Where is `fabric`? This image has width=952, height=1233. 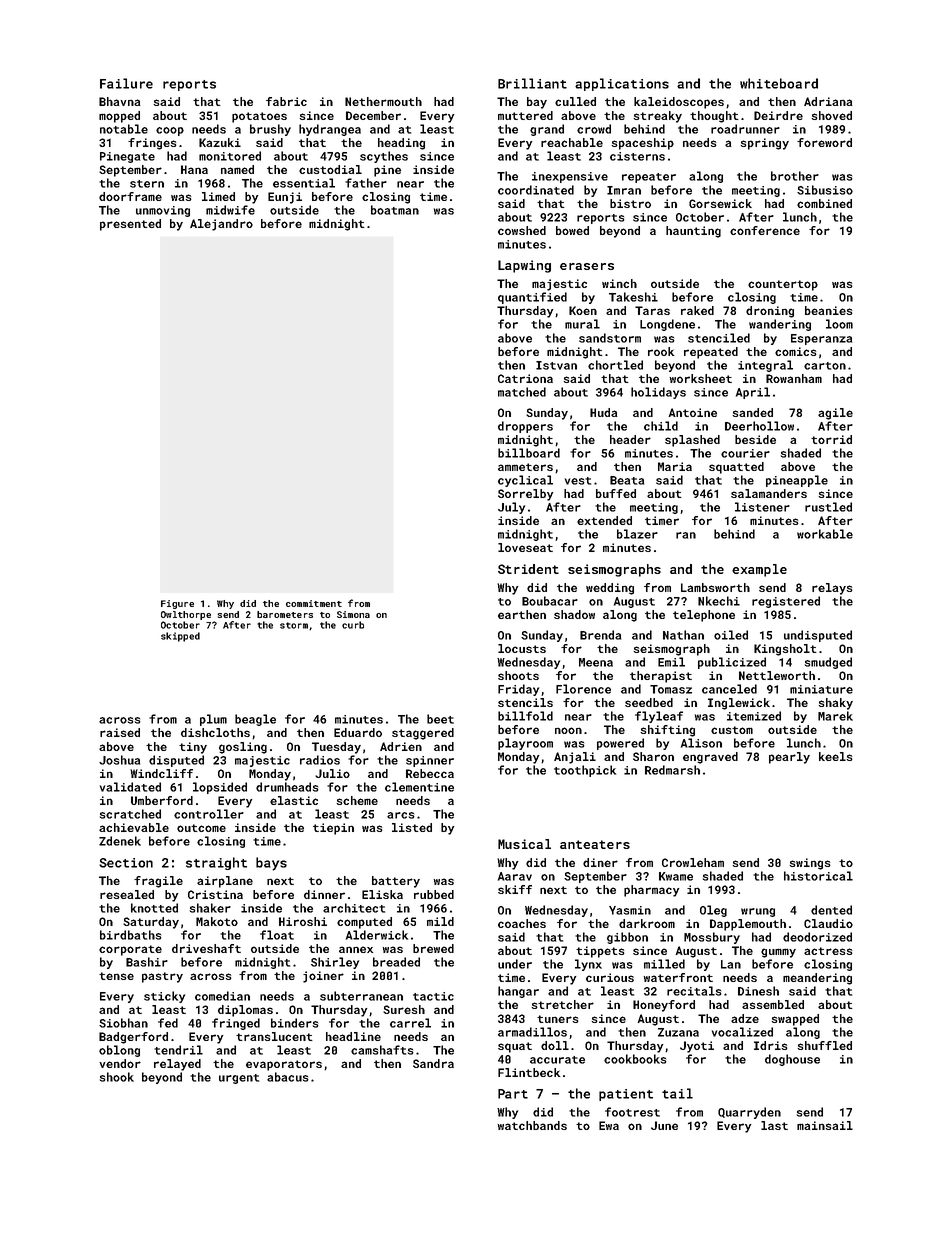
fabric is located at coordinates (286, 101).
